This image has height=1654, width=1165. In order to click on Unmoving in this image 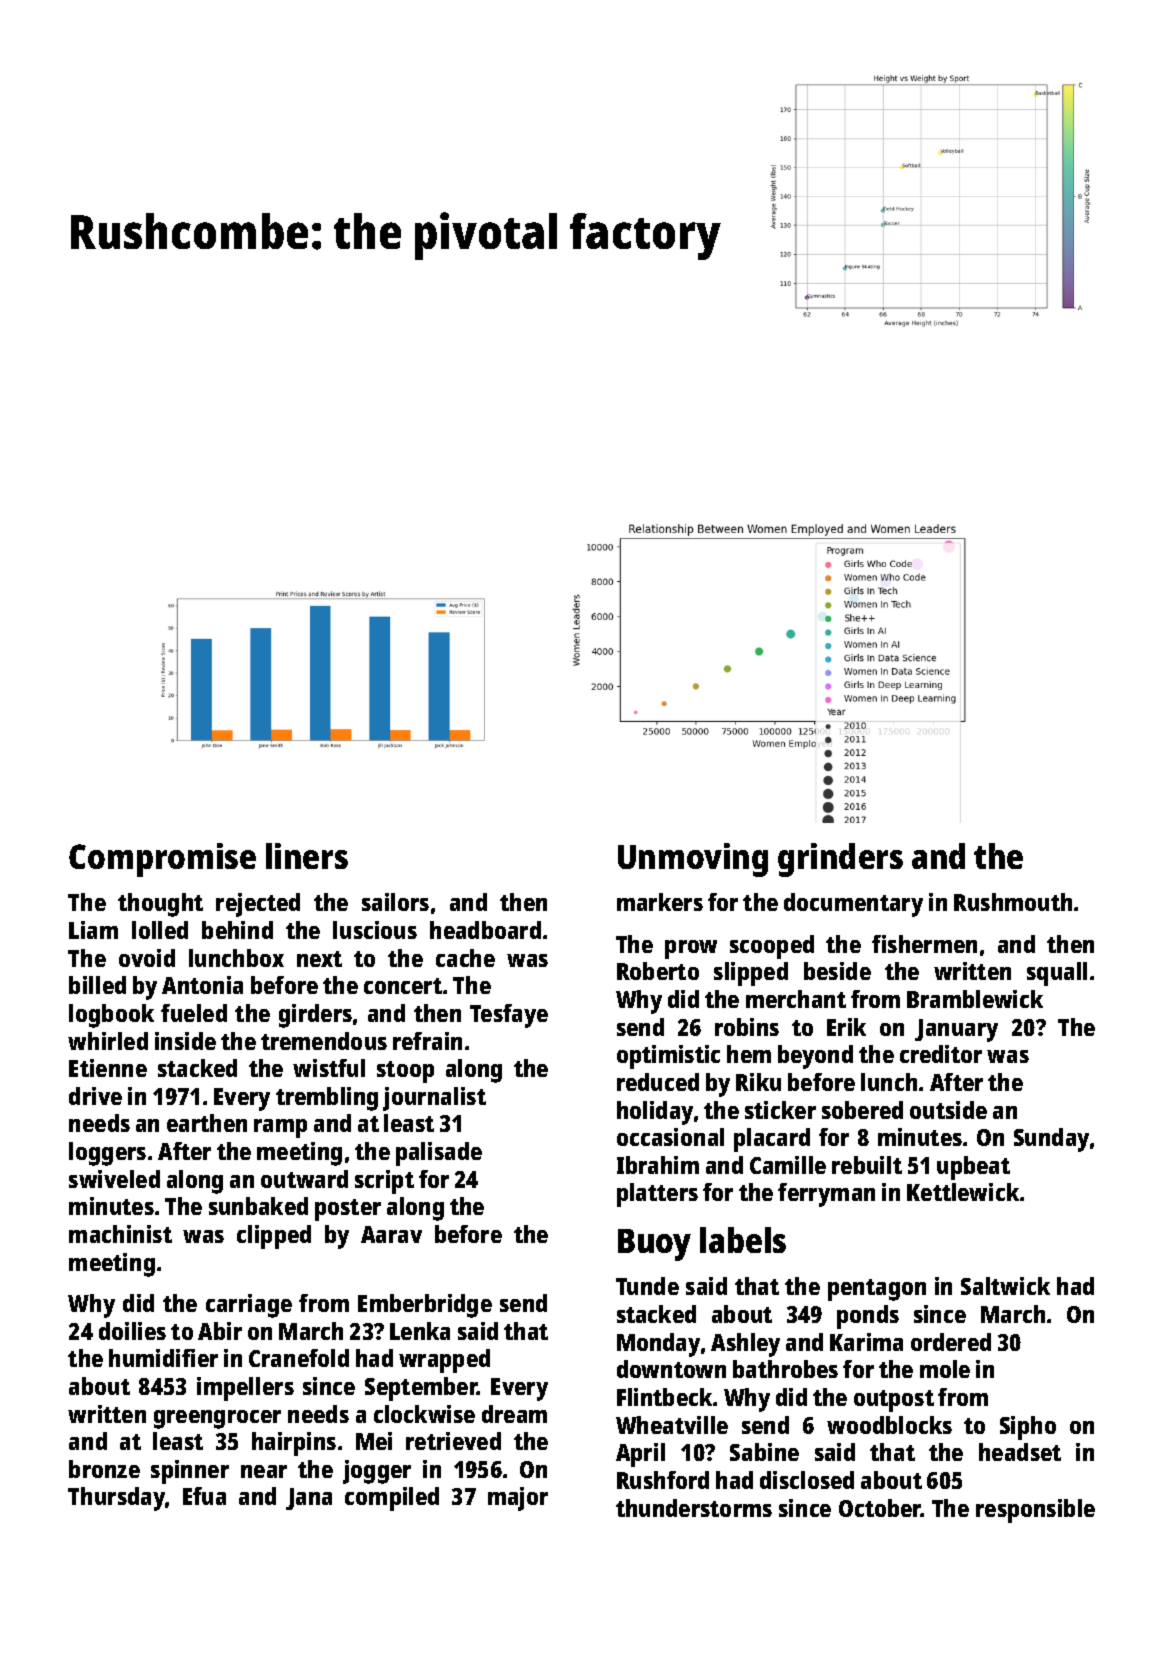, I will do `click(693, 860)`.
